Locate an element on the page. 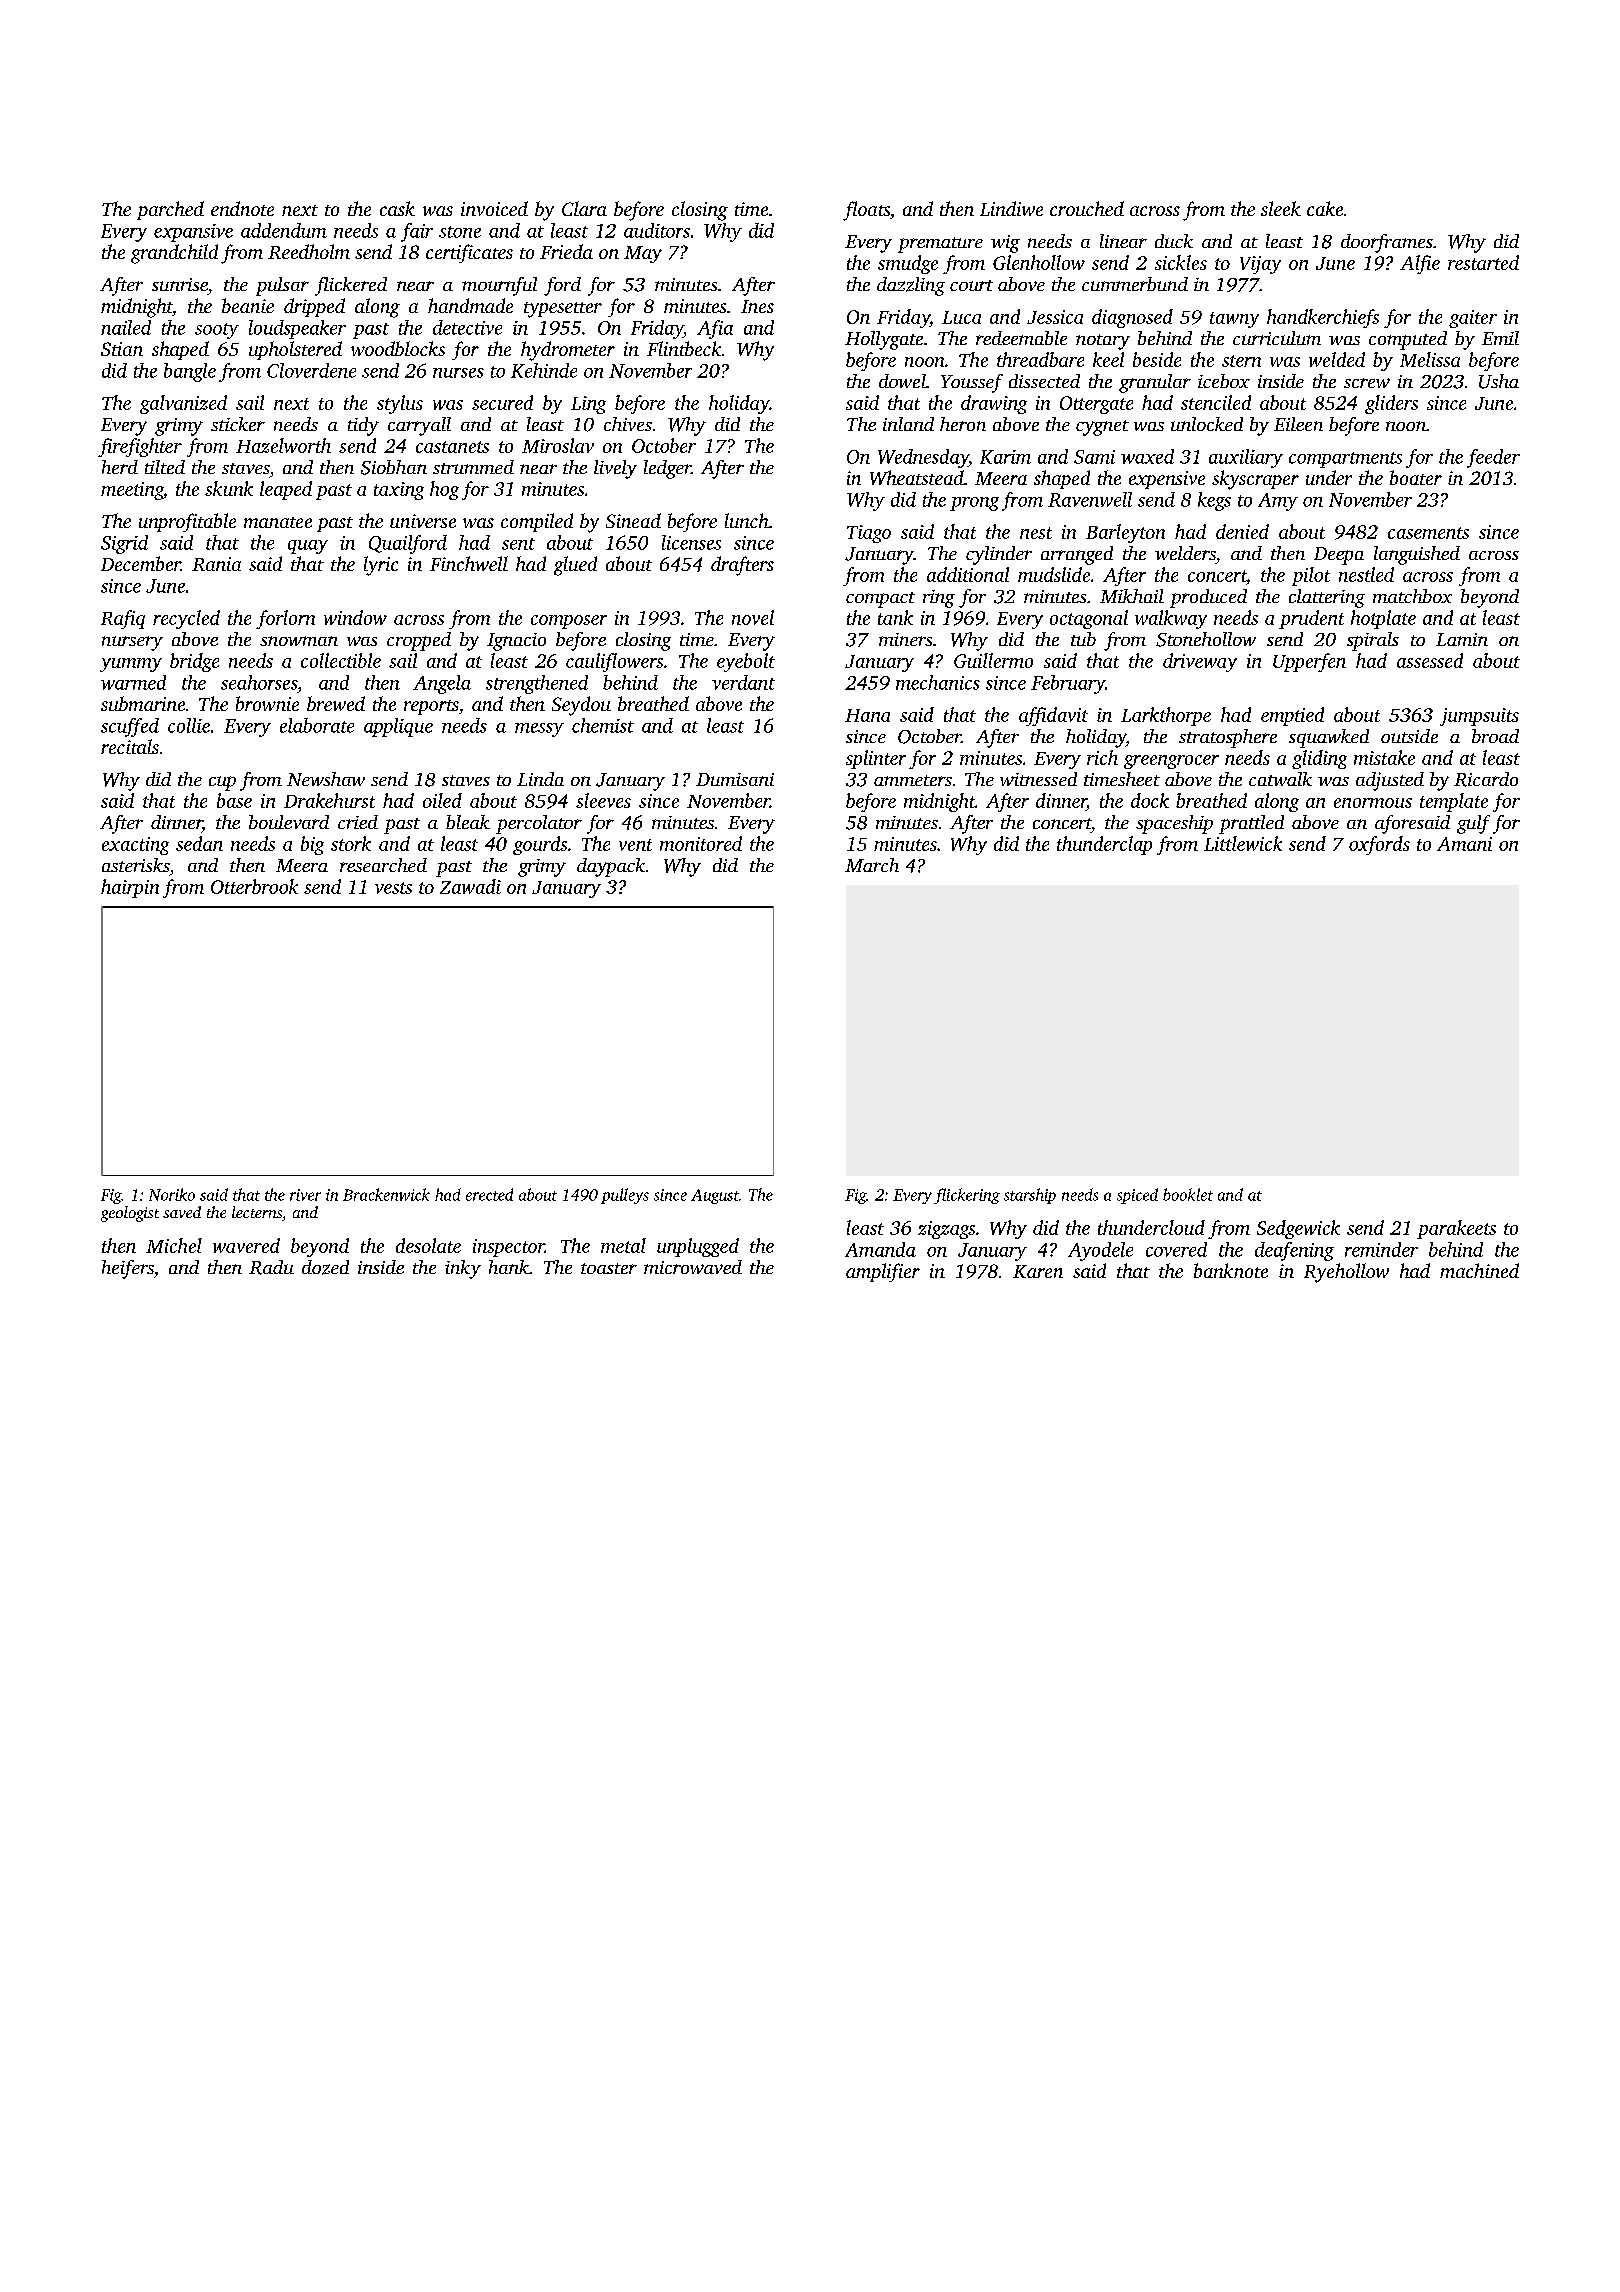 Image resolution: width=1620 pixels, height=2292 pixels. inky is located at coordinates (463, 1269).
